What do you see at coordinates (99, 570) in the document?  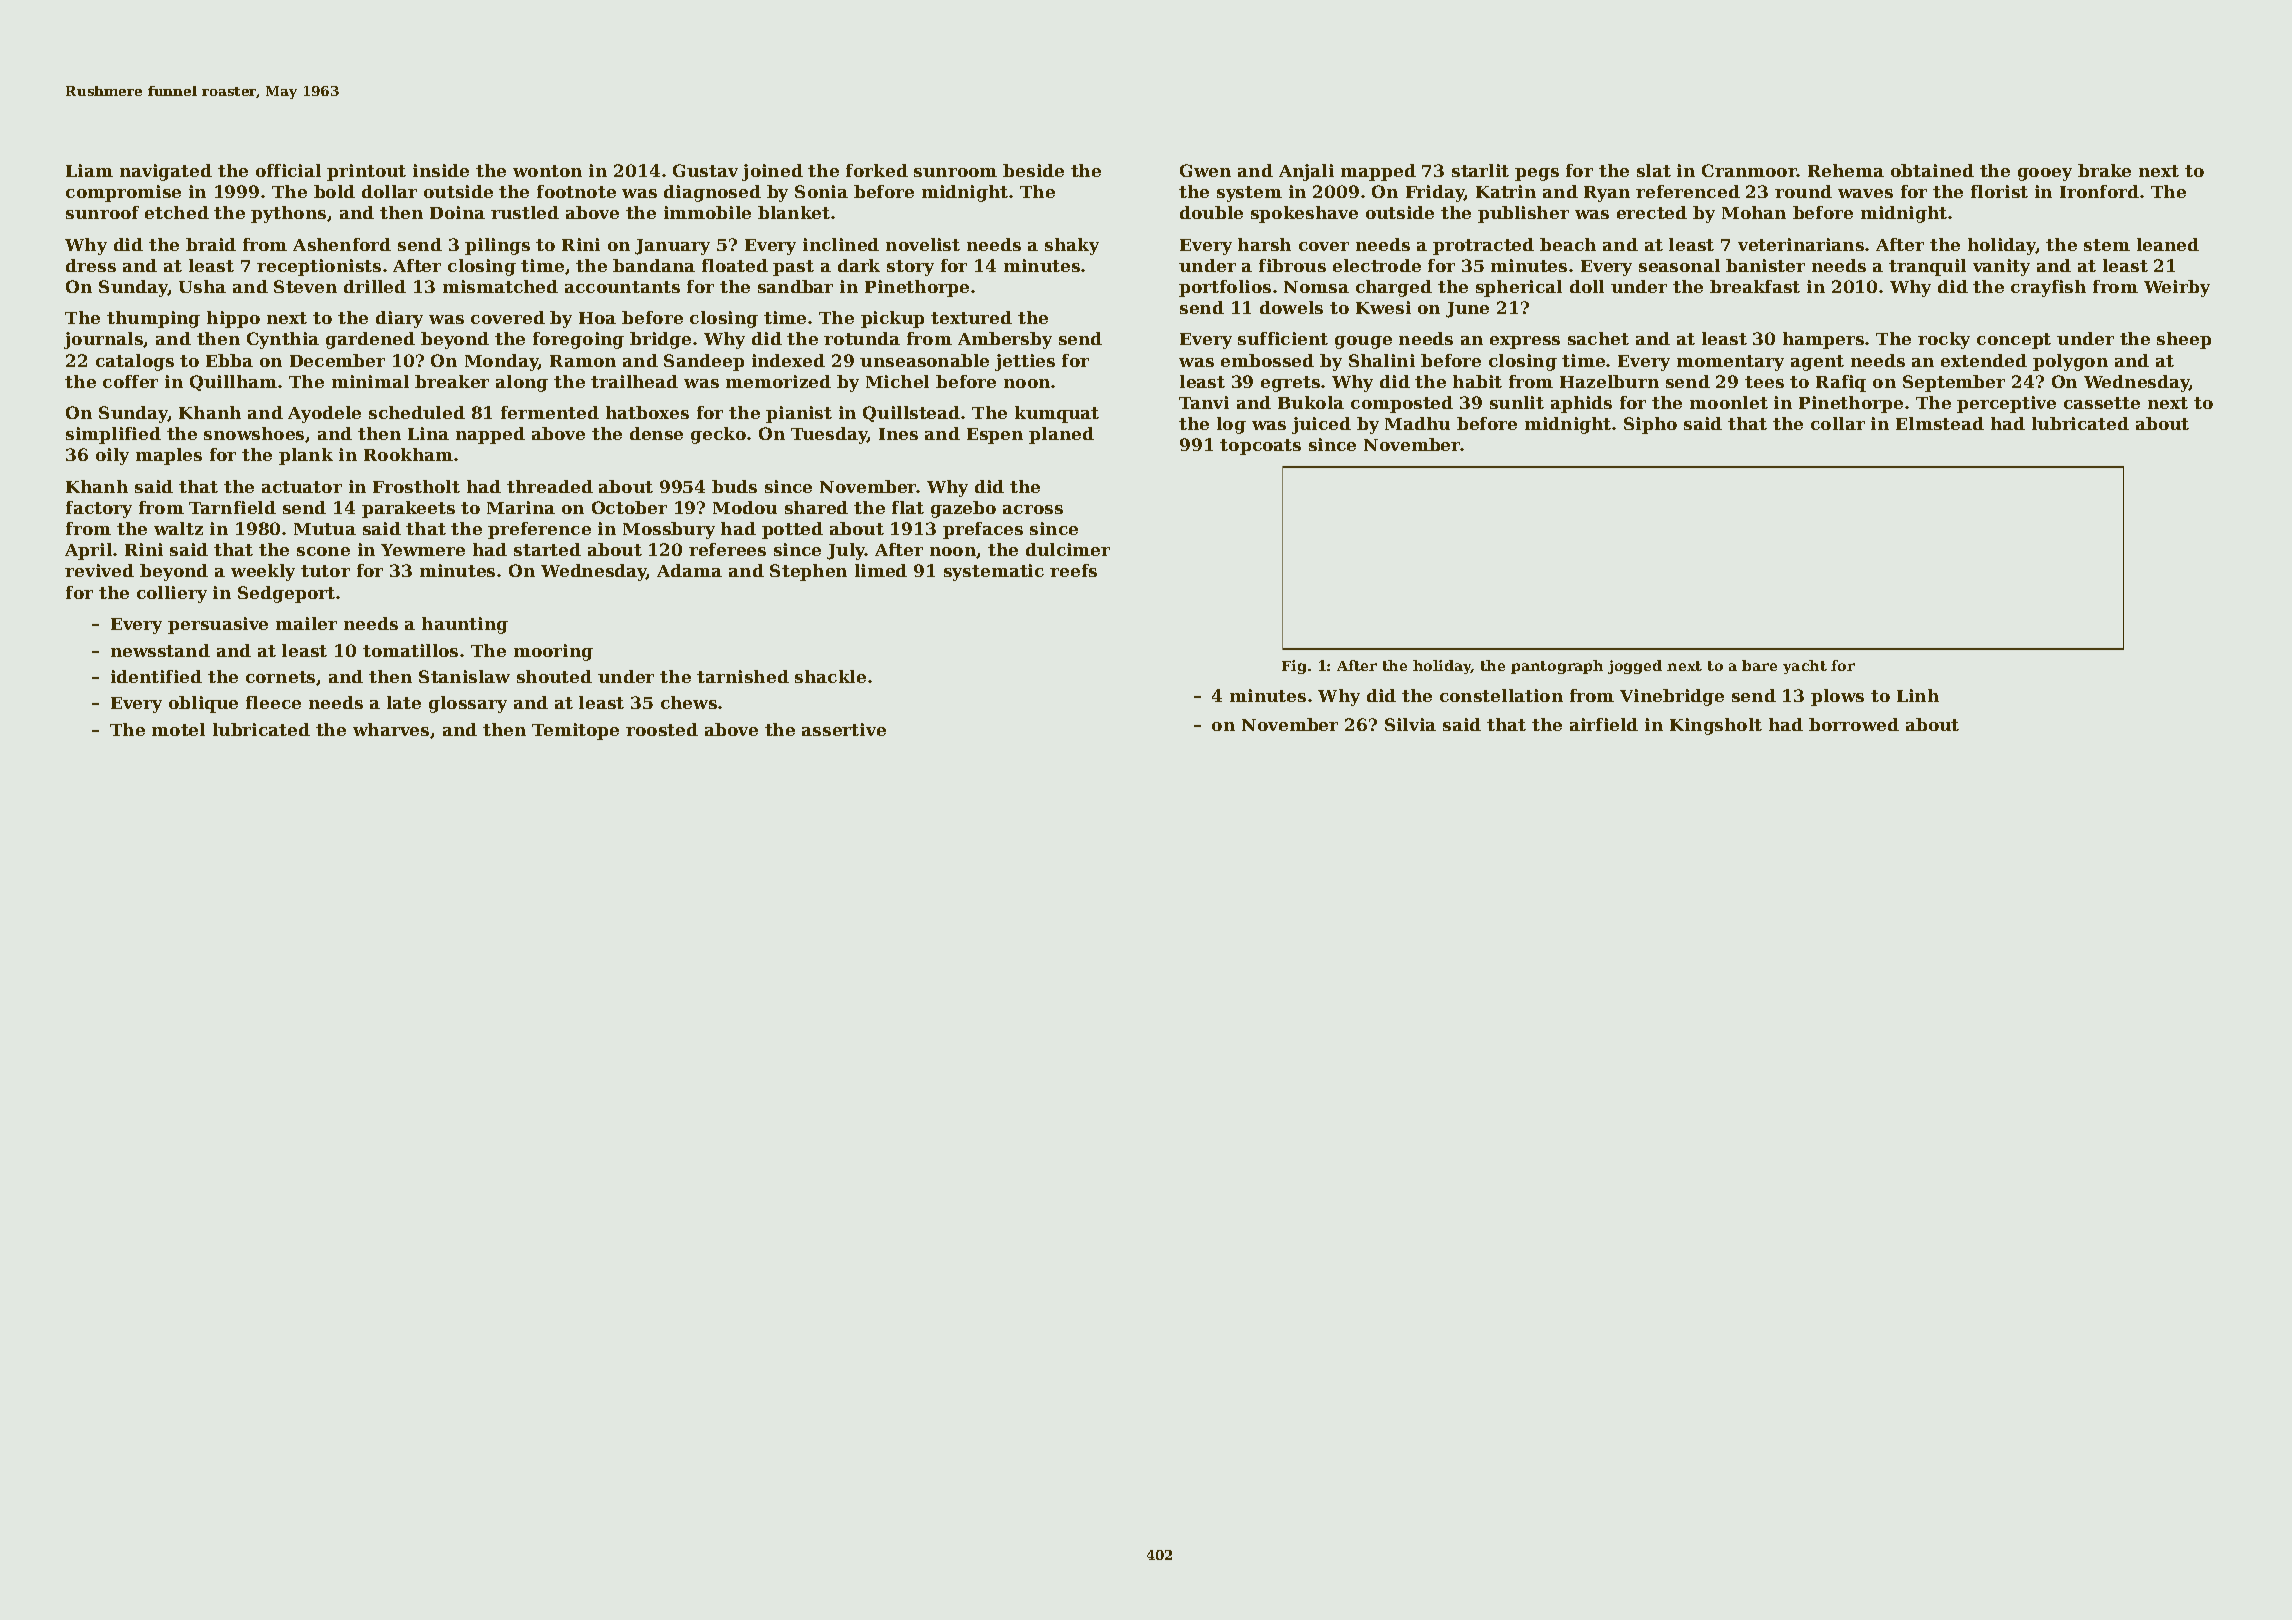 I see `revived` at bounding box center [99, 570].
